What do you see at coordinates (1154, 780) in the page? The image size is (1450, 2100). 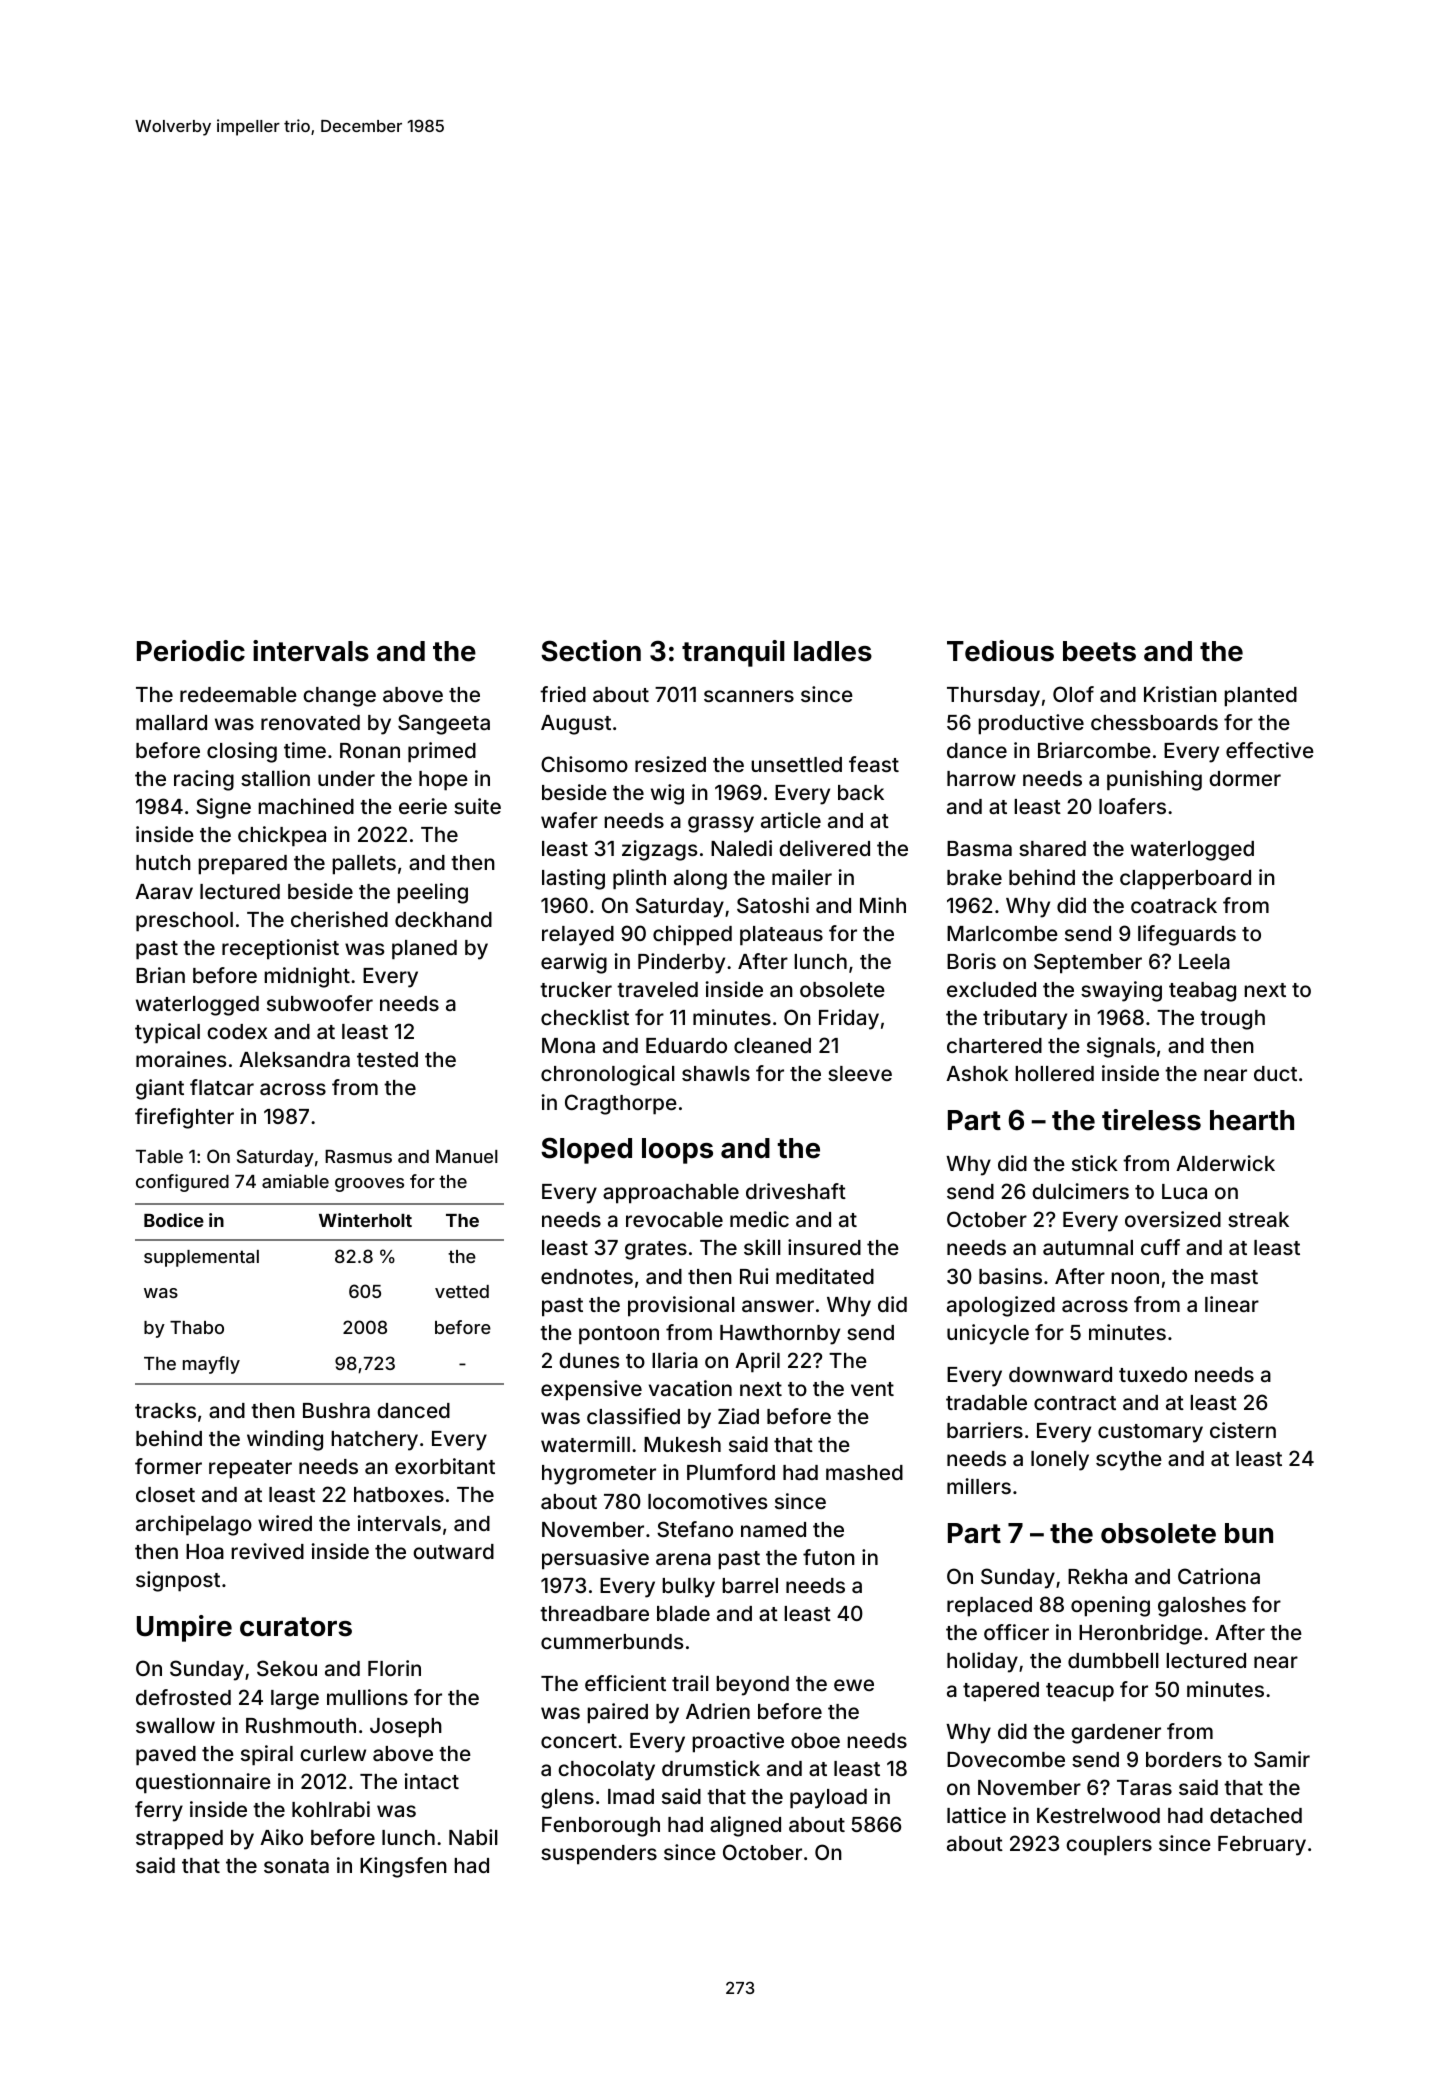 I see `punishing` at bounding box center [1154, 780].
